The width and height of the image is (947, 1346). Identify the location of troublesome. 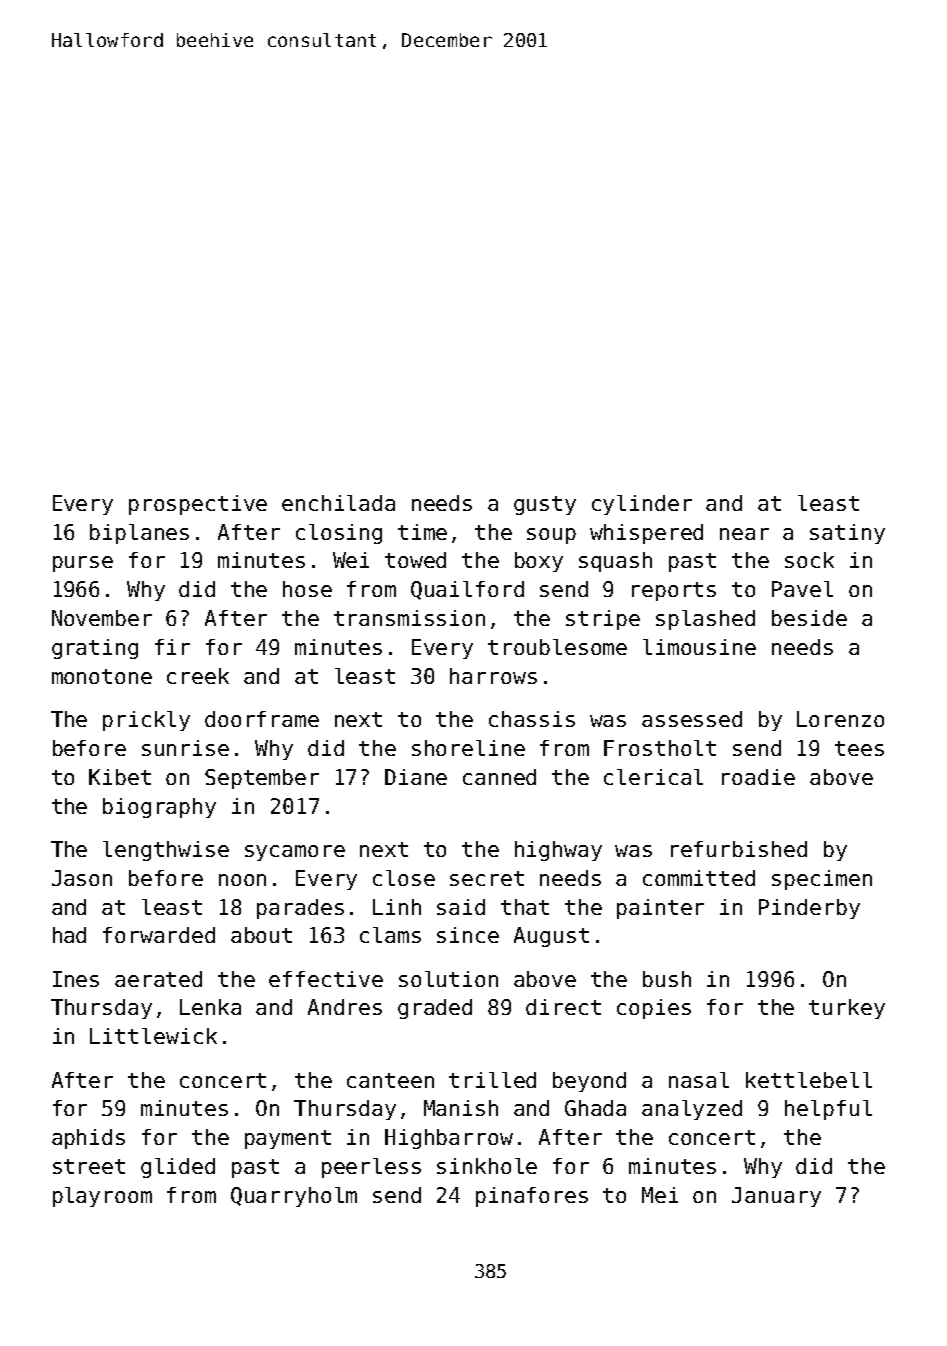
(557, 647).
